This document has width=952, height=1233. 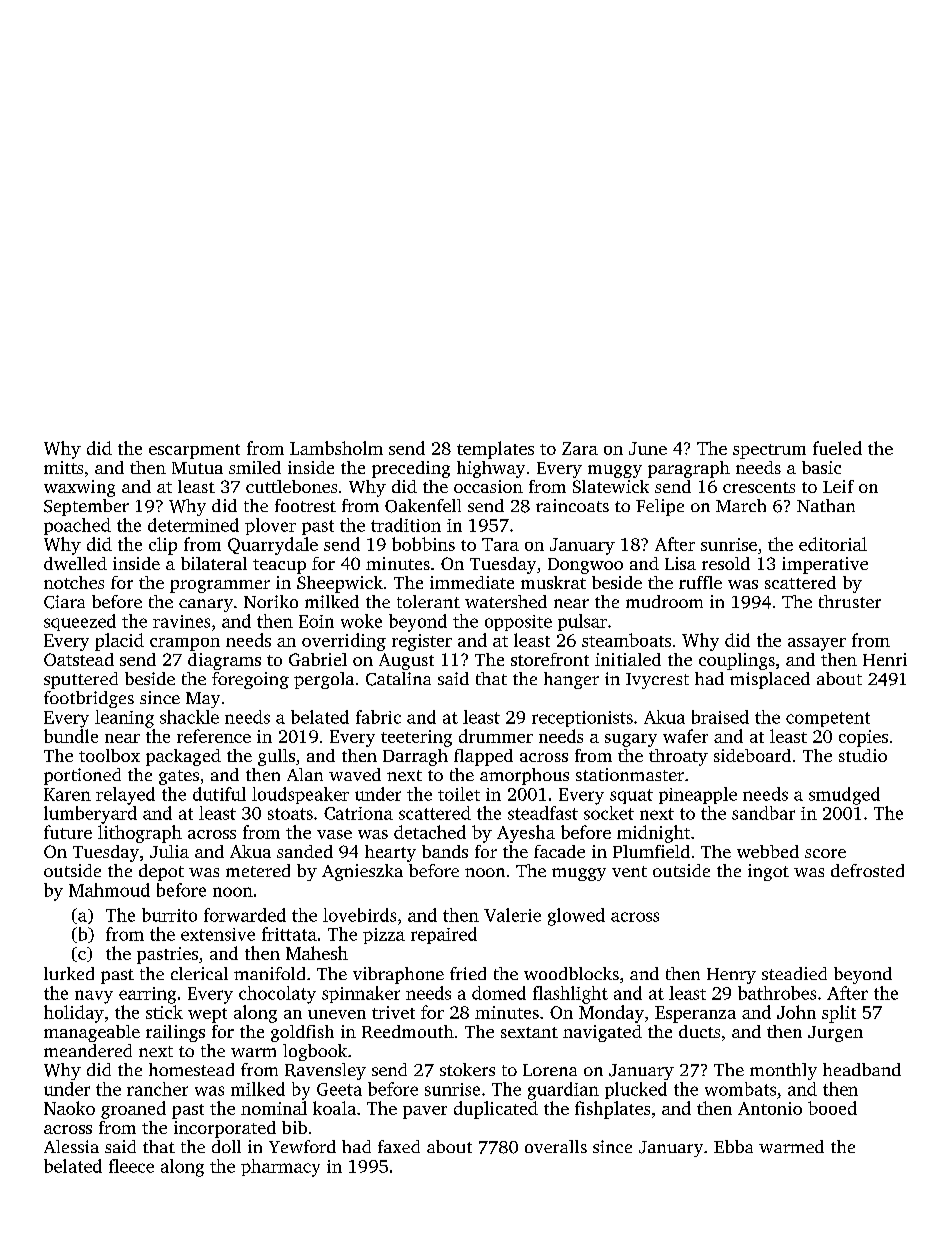 What do you see at coordinates (194, 451) in the document?
I see `escarpment` at bounding box center [194, 451].
